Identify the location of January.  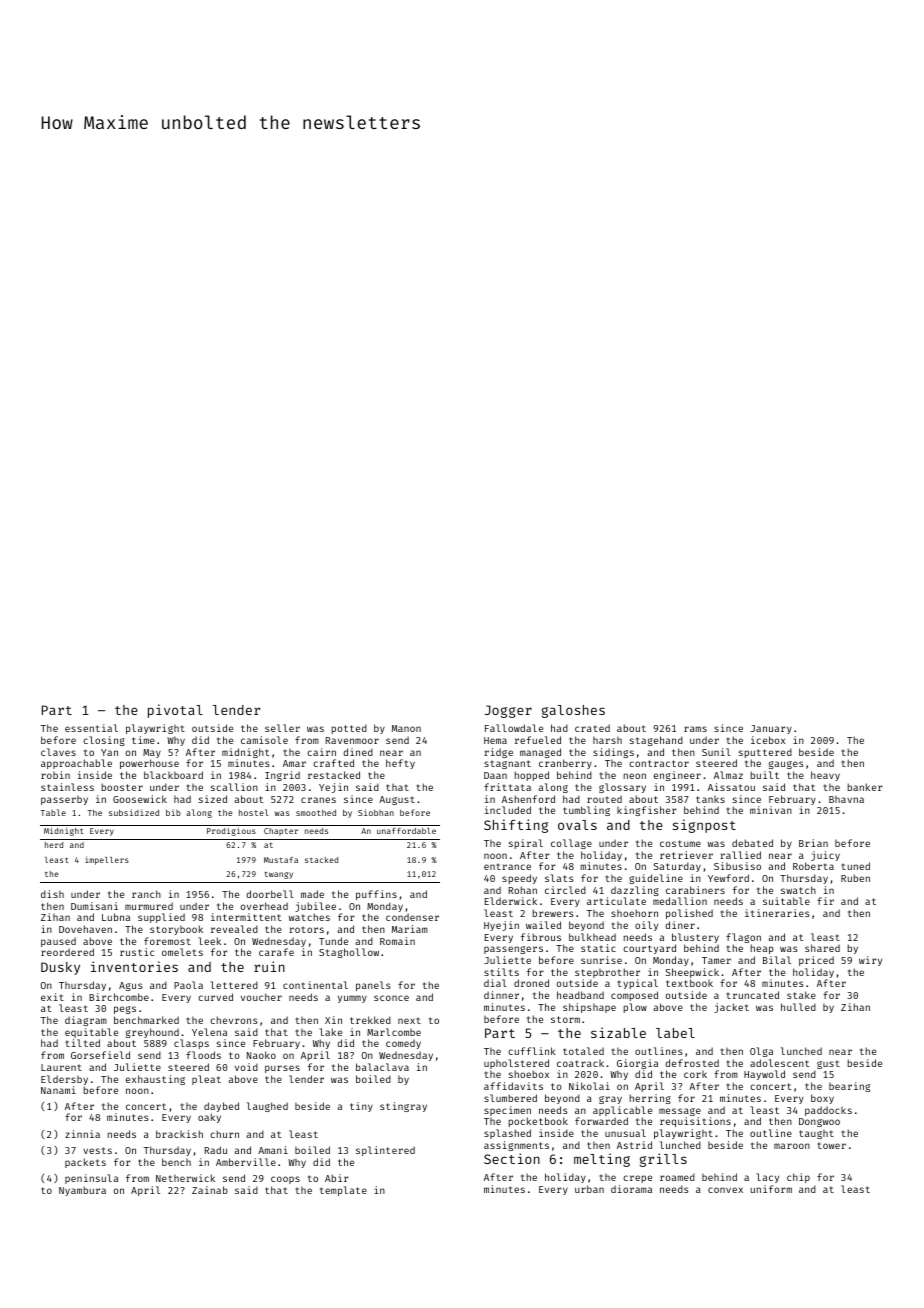
(771, 729).
